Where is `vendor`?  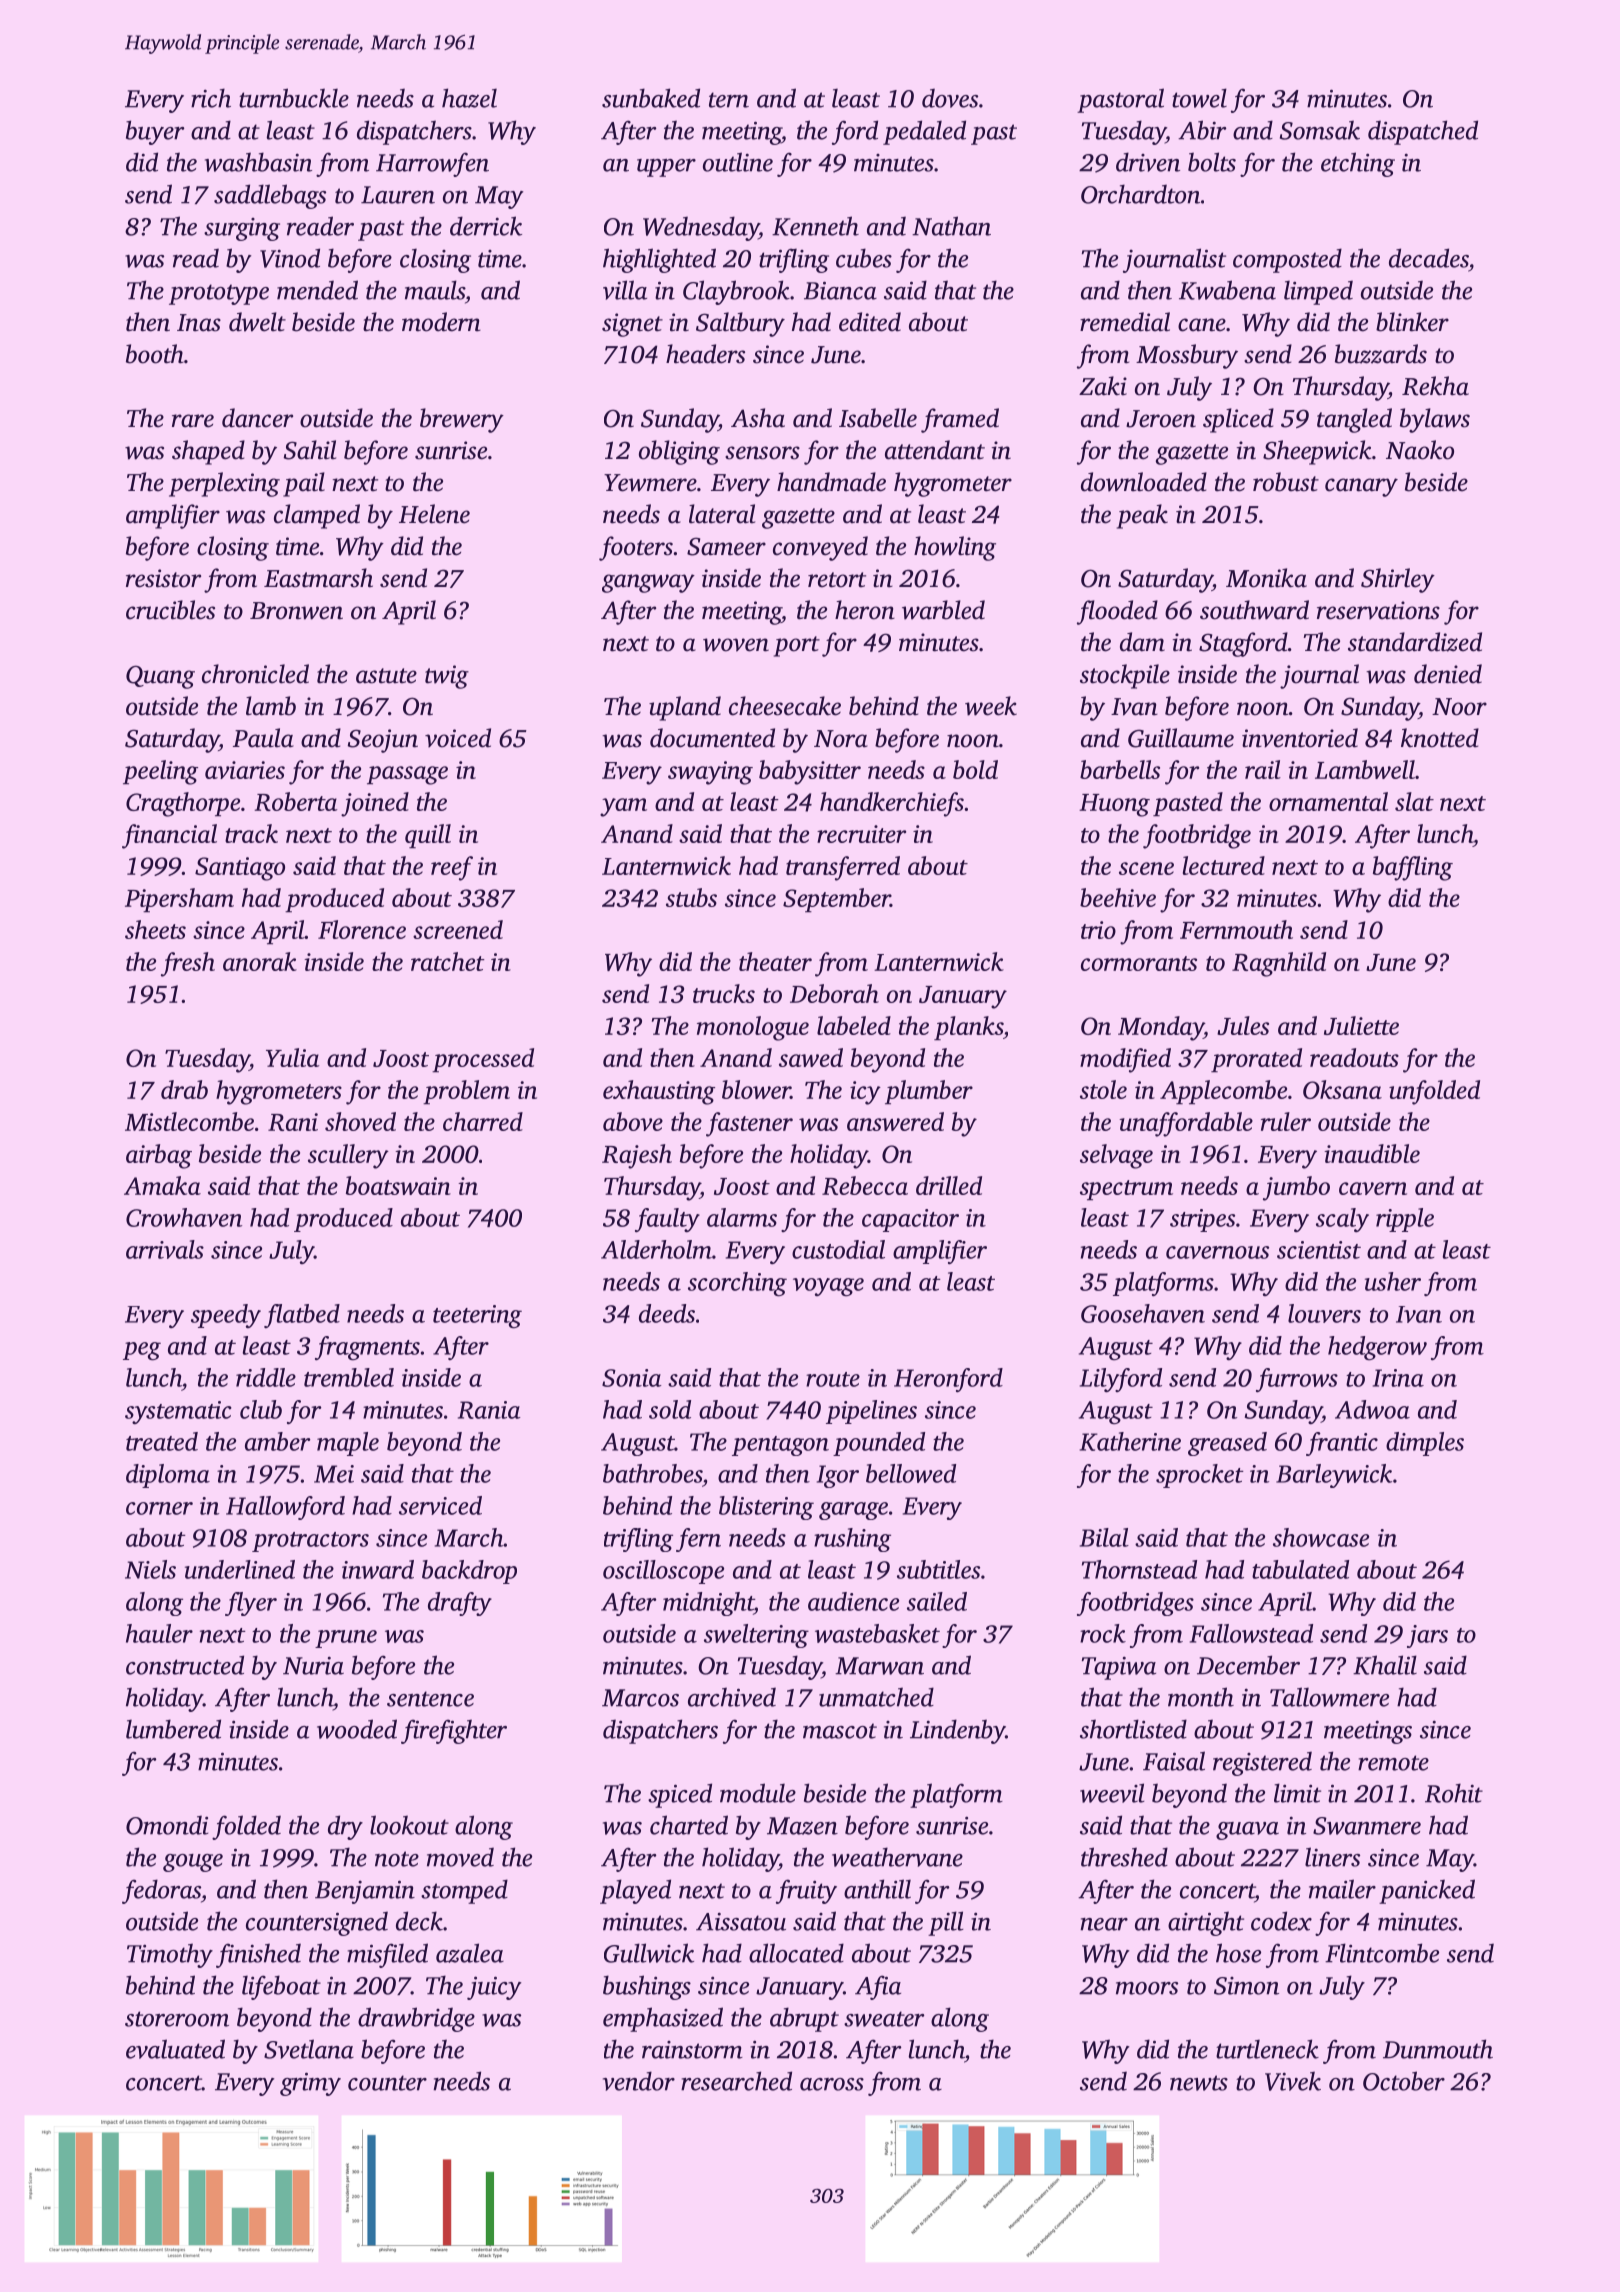
vendor is located at coordinates (639, 2081).
